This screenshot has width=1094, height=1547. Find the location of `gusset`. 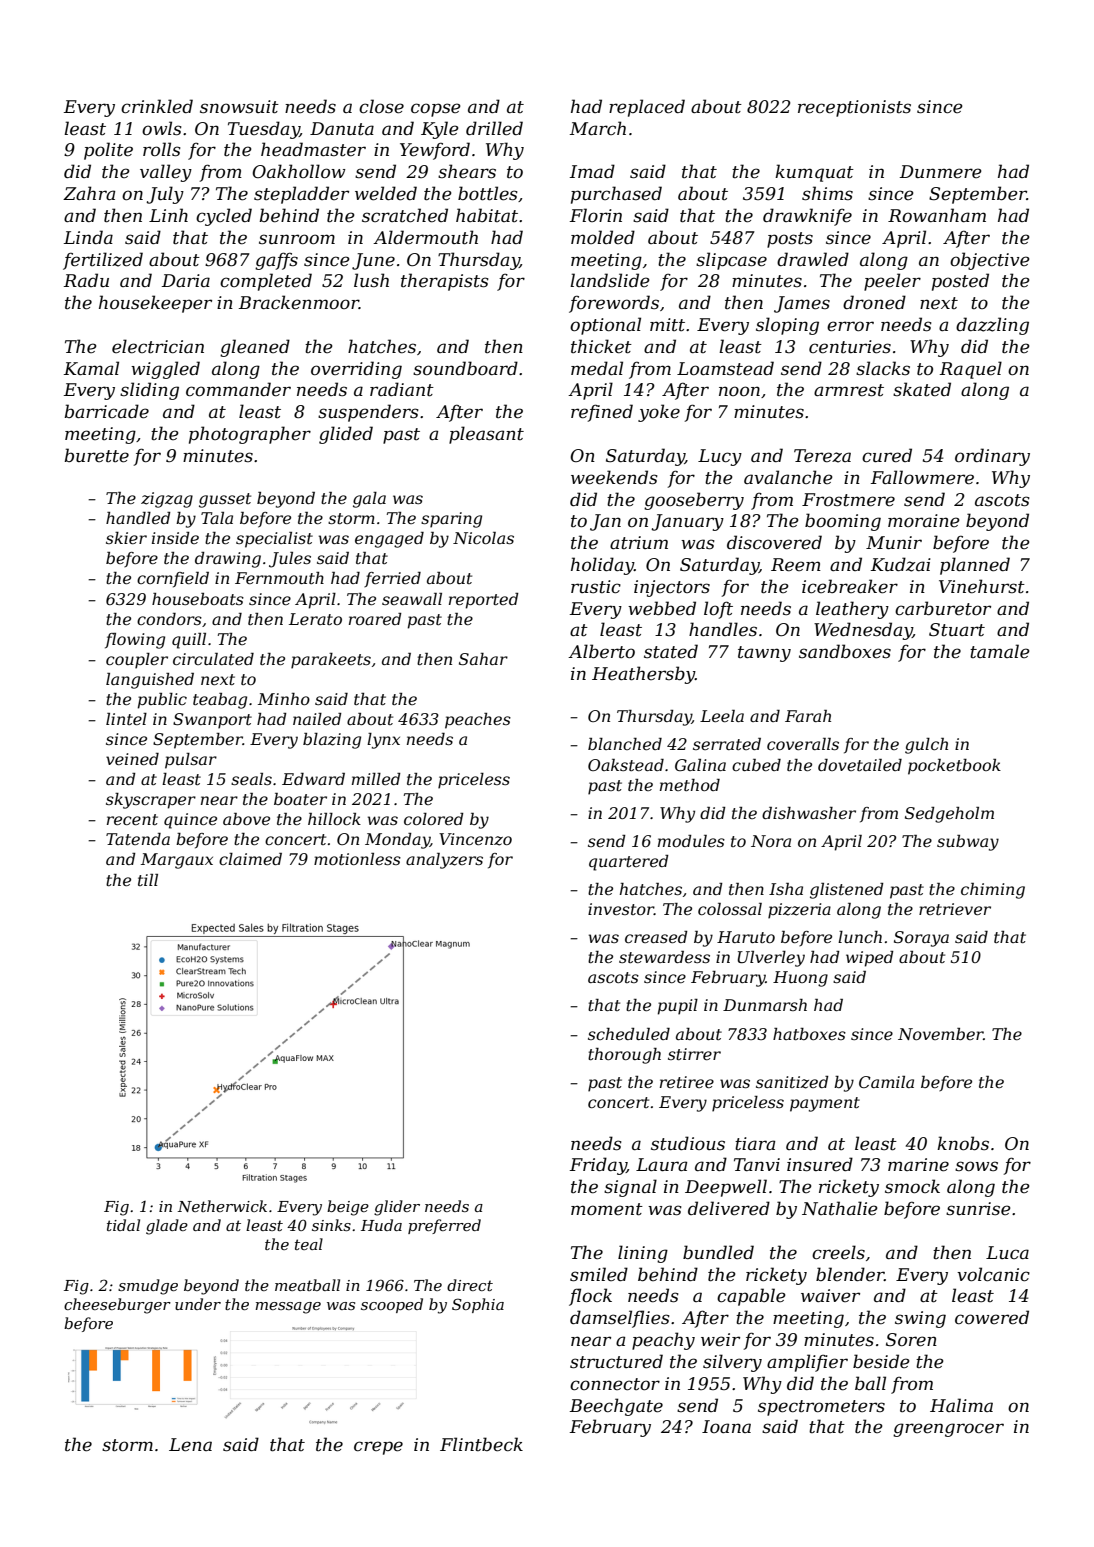

gusset is located at coordinates (225, 500).
